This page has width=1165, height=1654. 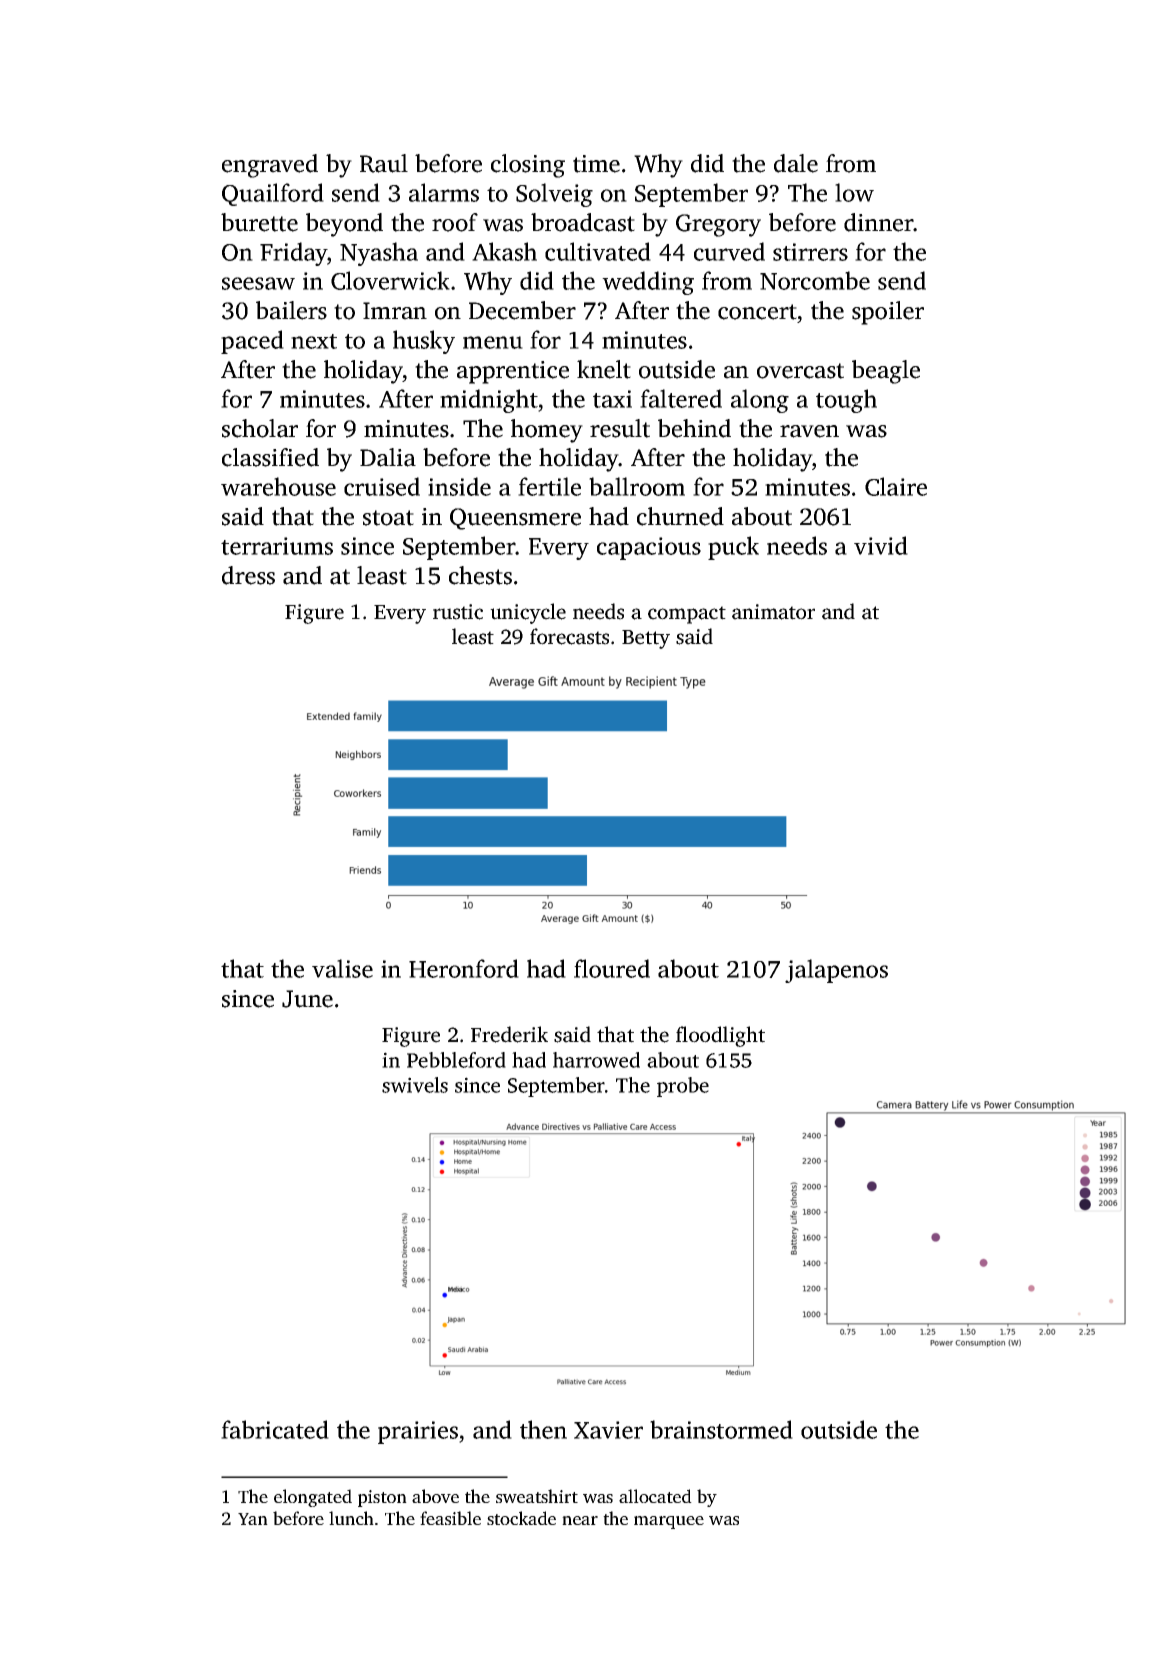 I want to click on fertile, so click(x=549, y=486).
